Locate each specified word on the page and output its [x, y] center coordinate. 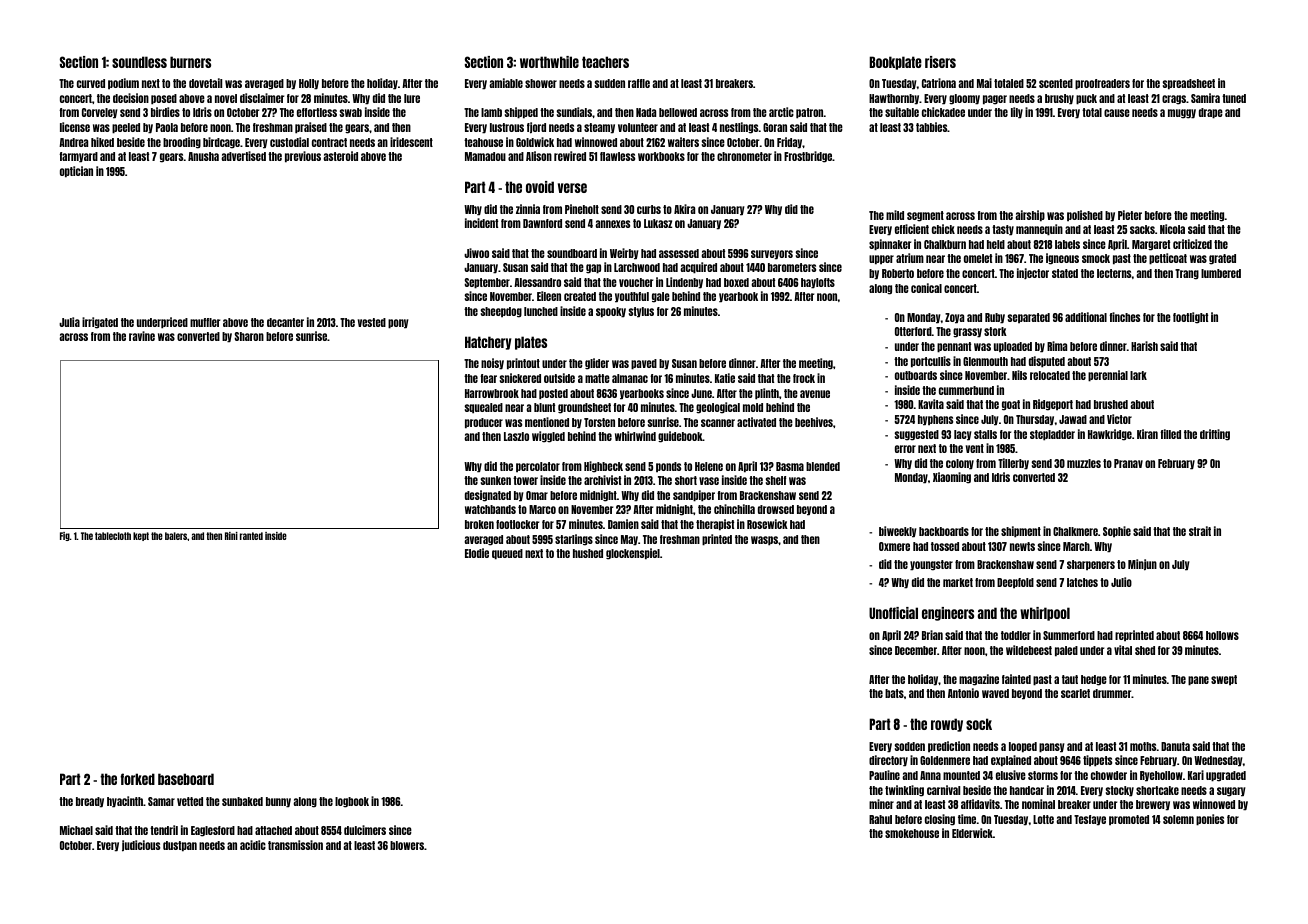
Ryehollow [1161, 776]
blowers [407, 845]
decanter [285, 322]
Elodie [477, 553]
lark [1138, 375]
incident [481, 223]
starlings [574, 540]
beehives [814, 422]
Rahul [880, 819]
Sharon [249, 336]
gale [661, 297]
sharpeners [1091, 565]
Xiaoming [952, 478]
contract [329, 142]
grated [1222, 259]
